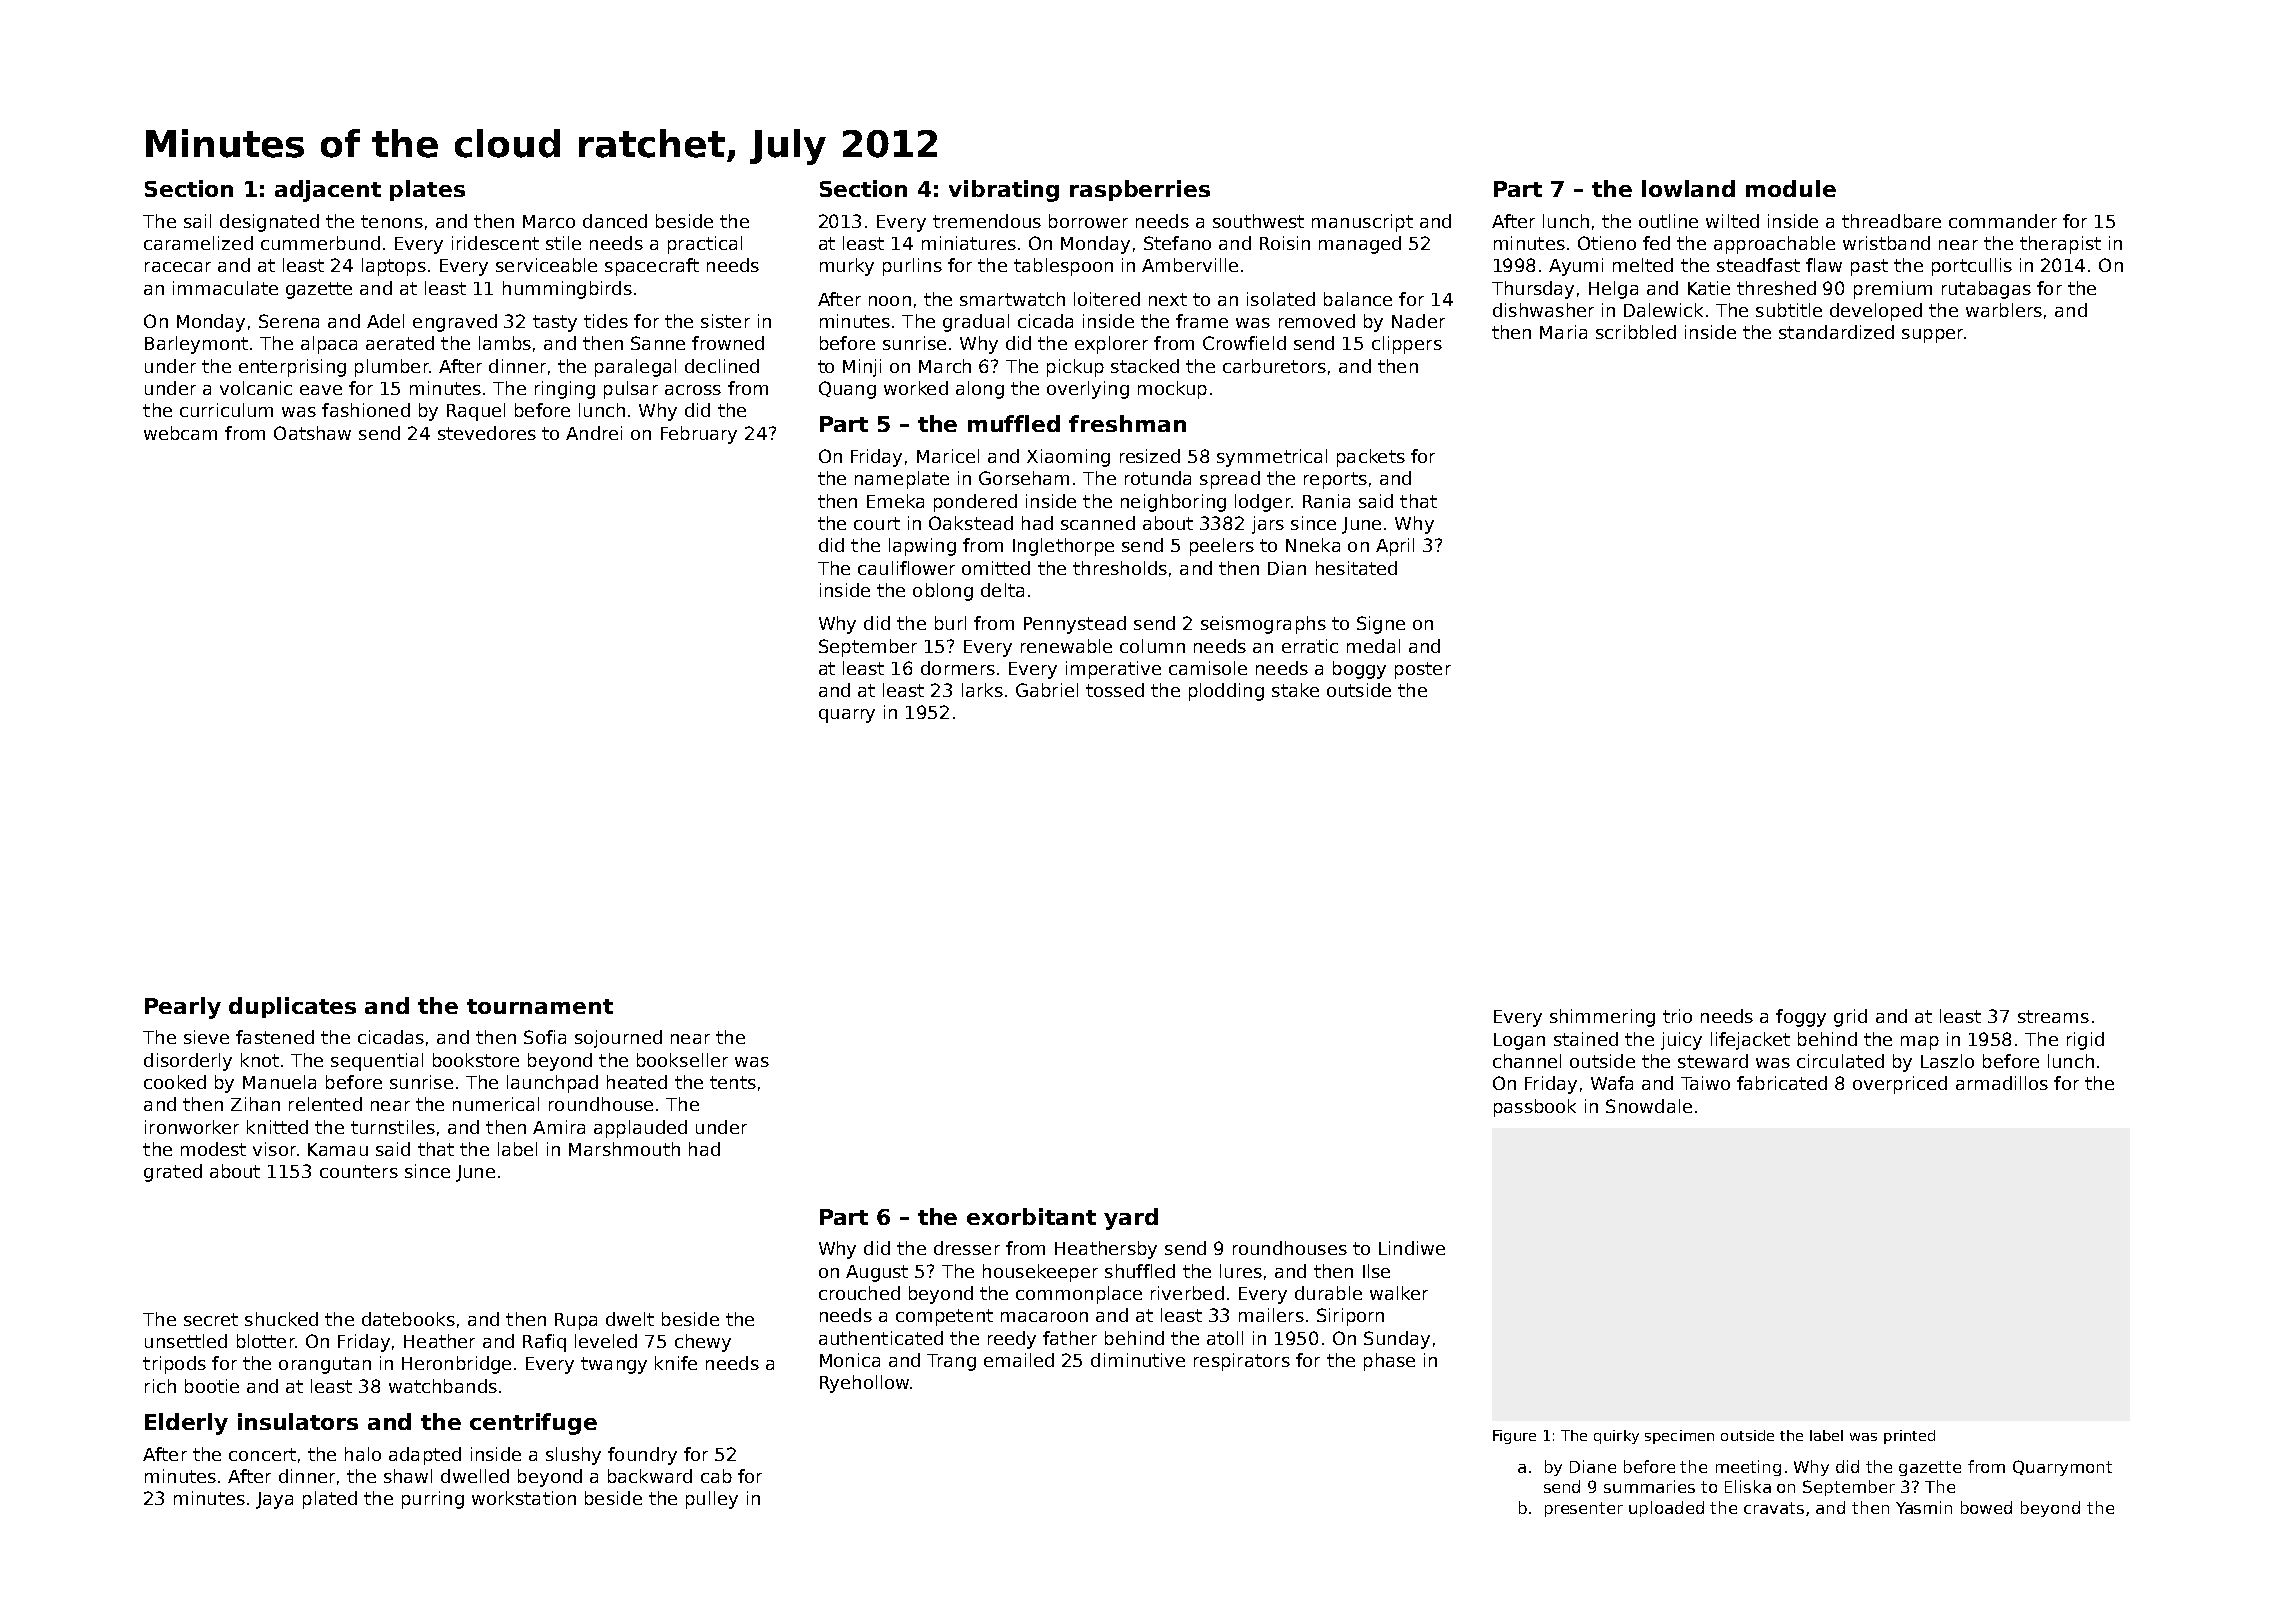 This screenshot has width=2273, height=1607. Describe the element at coordinates (1677, 1016) in the screenshot. I see `trio` at that location.
